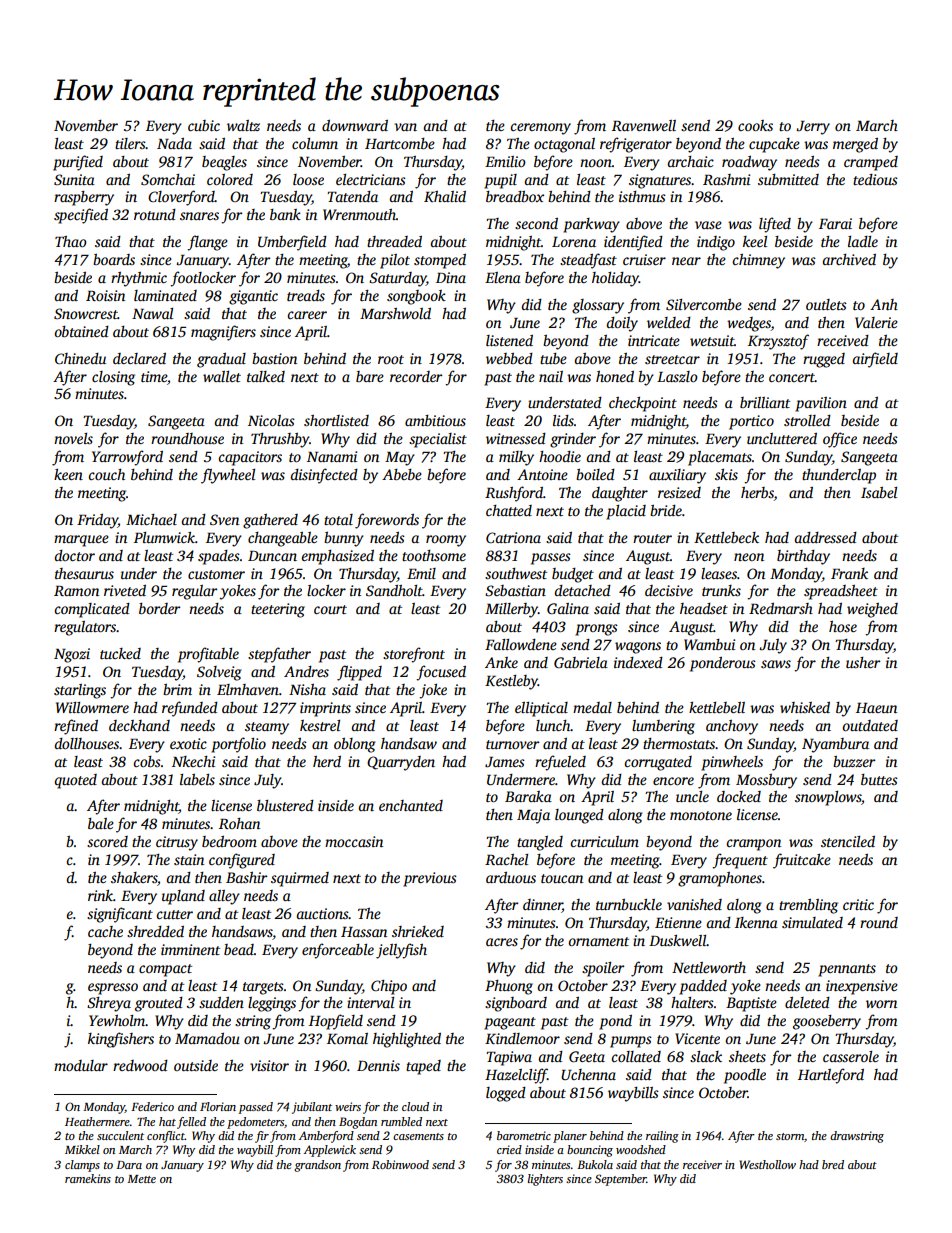  I want to click on Solveig, so click(219, 673).
